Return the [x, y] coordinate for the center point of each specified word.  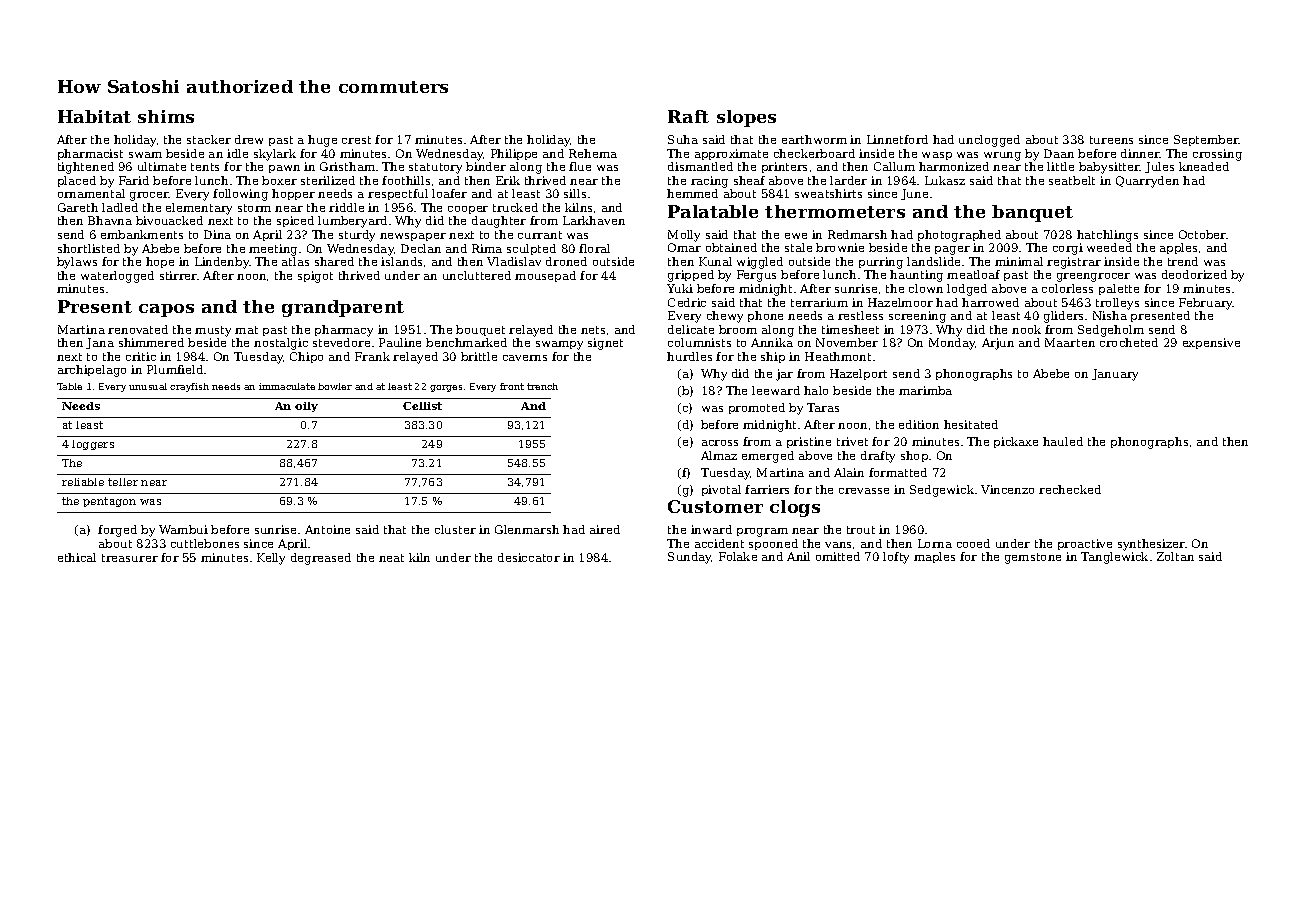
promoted [757, 408]
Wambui [183, 529]
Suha [683, 139]
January [1115, 375]
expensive [1211, 343]
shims [166, 116]
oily [306, 407]
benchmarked [466, 342]
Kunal [715, 261]
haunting [916, 276]
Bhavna [110, 220]
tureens [1111, 140]
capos [166, 310]
